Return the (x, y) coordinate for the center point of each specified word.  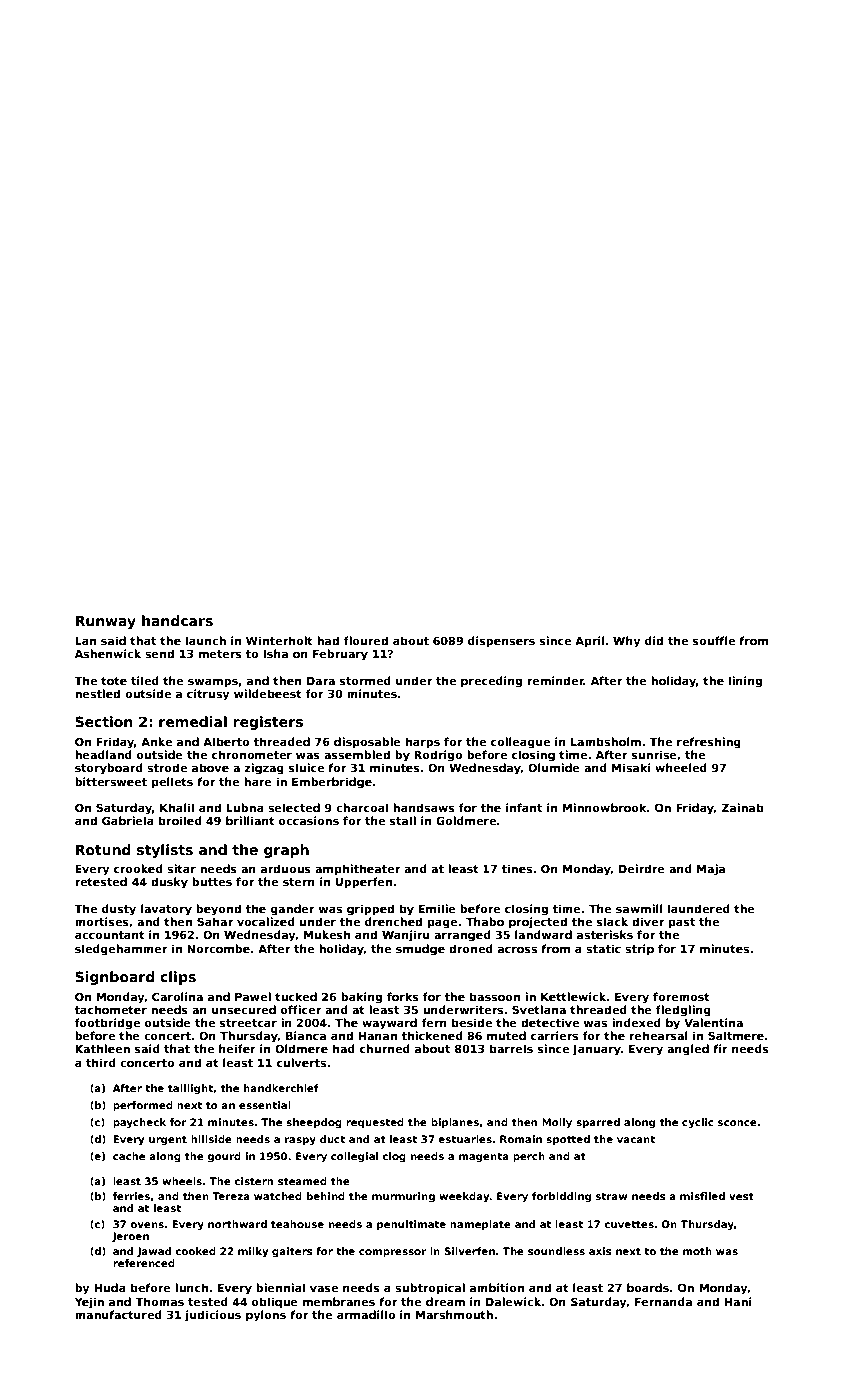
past (682, 923)
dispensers (501, 642)
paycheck (139, 1123)
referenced (144, 1263)
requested (375, 1123)
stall (403, 820)
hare (258, 781)
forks (403, 996)
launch (206, 640)
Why (626, 642)
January (596, 1050)
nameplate (480, 1225)
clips (178, 978)
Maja (711, 870)
